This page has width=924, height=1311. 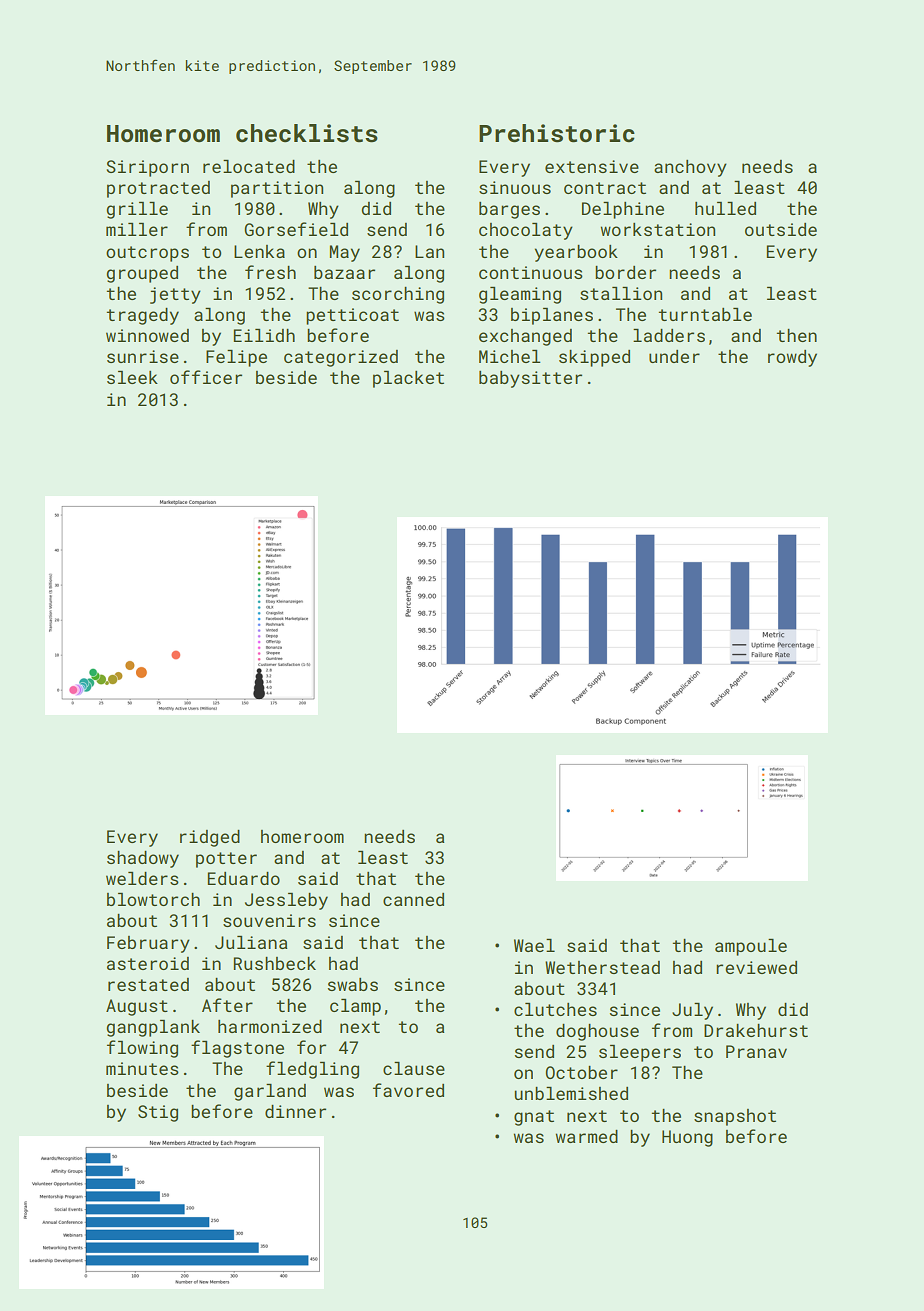 I want to click on skipped, so click(x=594, y=358).
